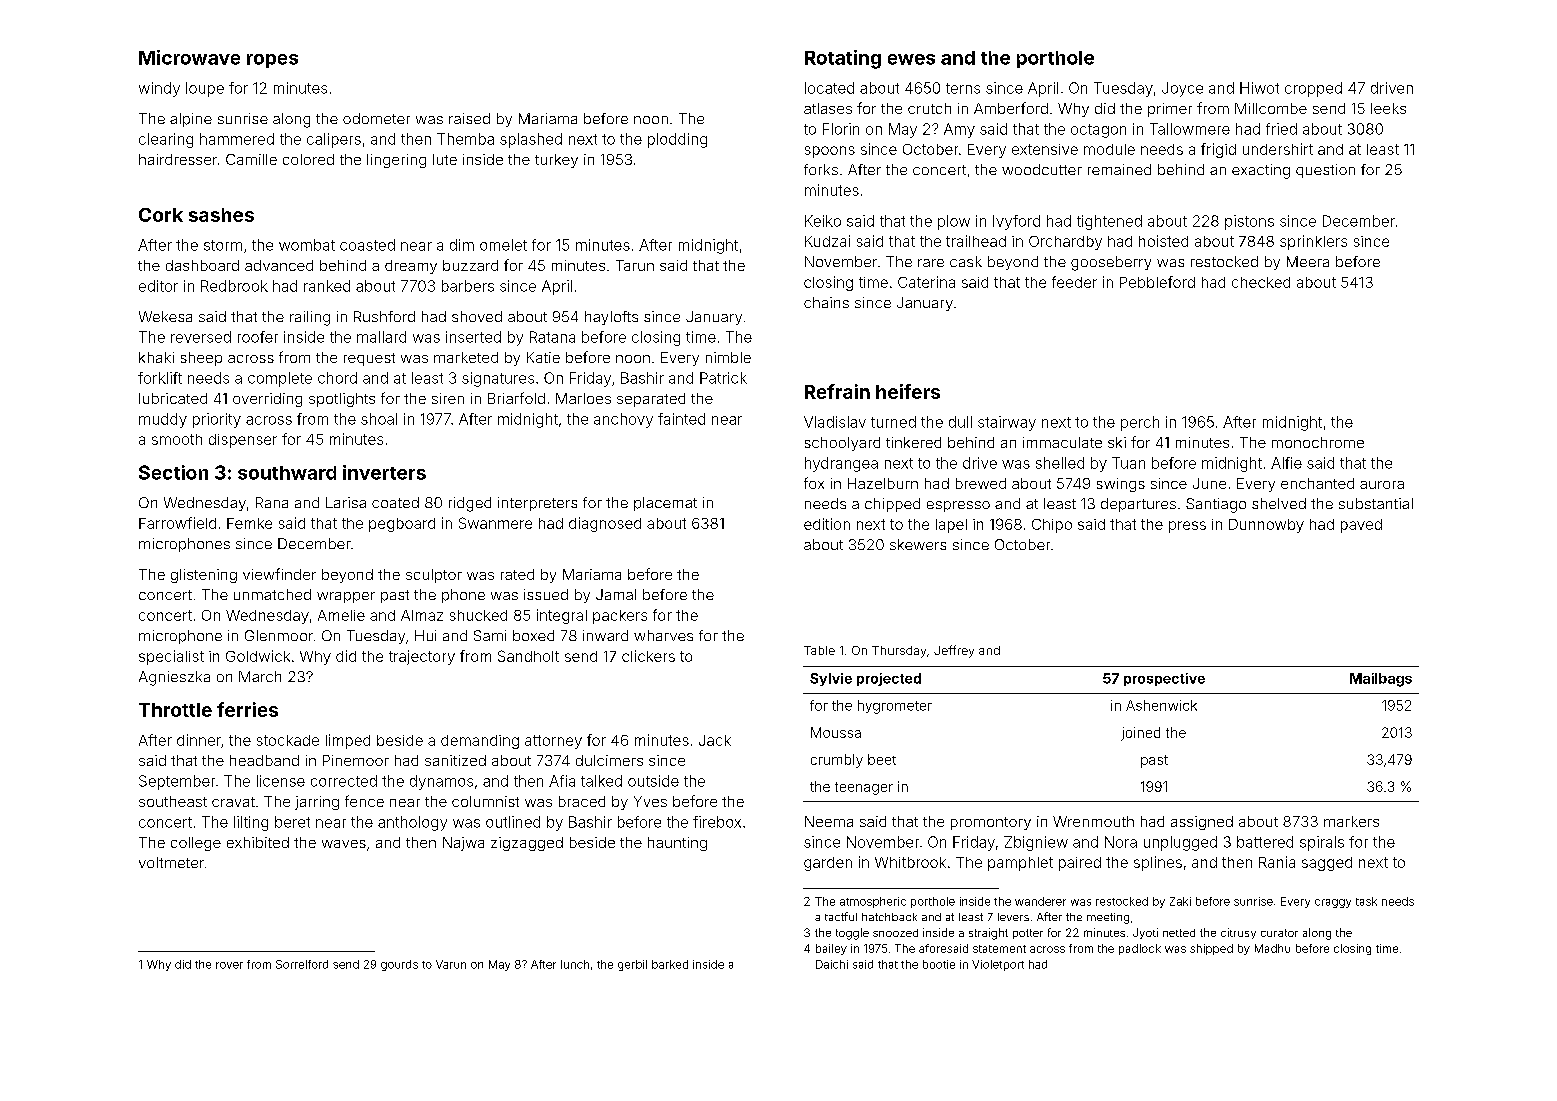 Image resolution: width=1557 pixels, height=1101 pixels. Describe the element at coordinates (605, 524) in the document. I see `diagnosed` at that location.
